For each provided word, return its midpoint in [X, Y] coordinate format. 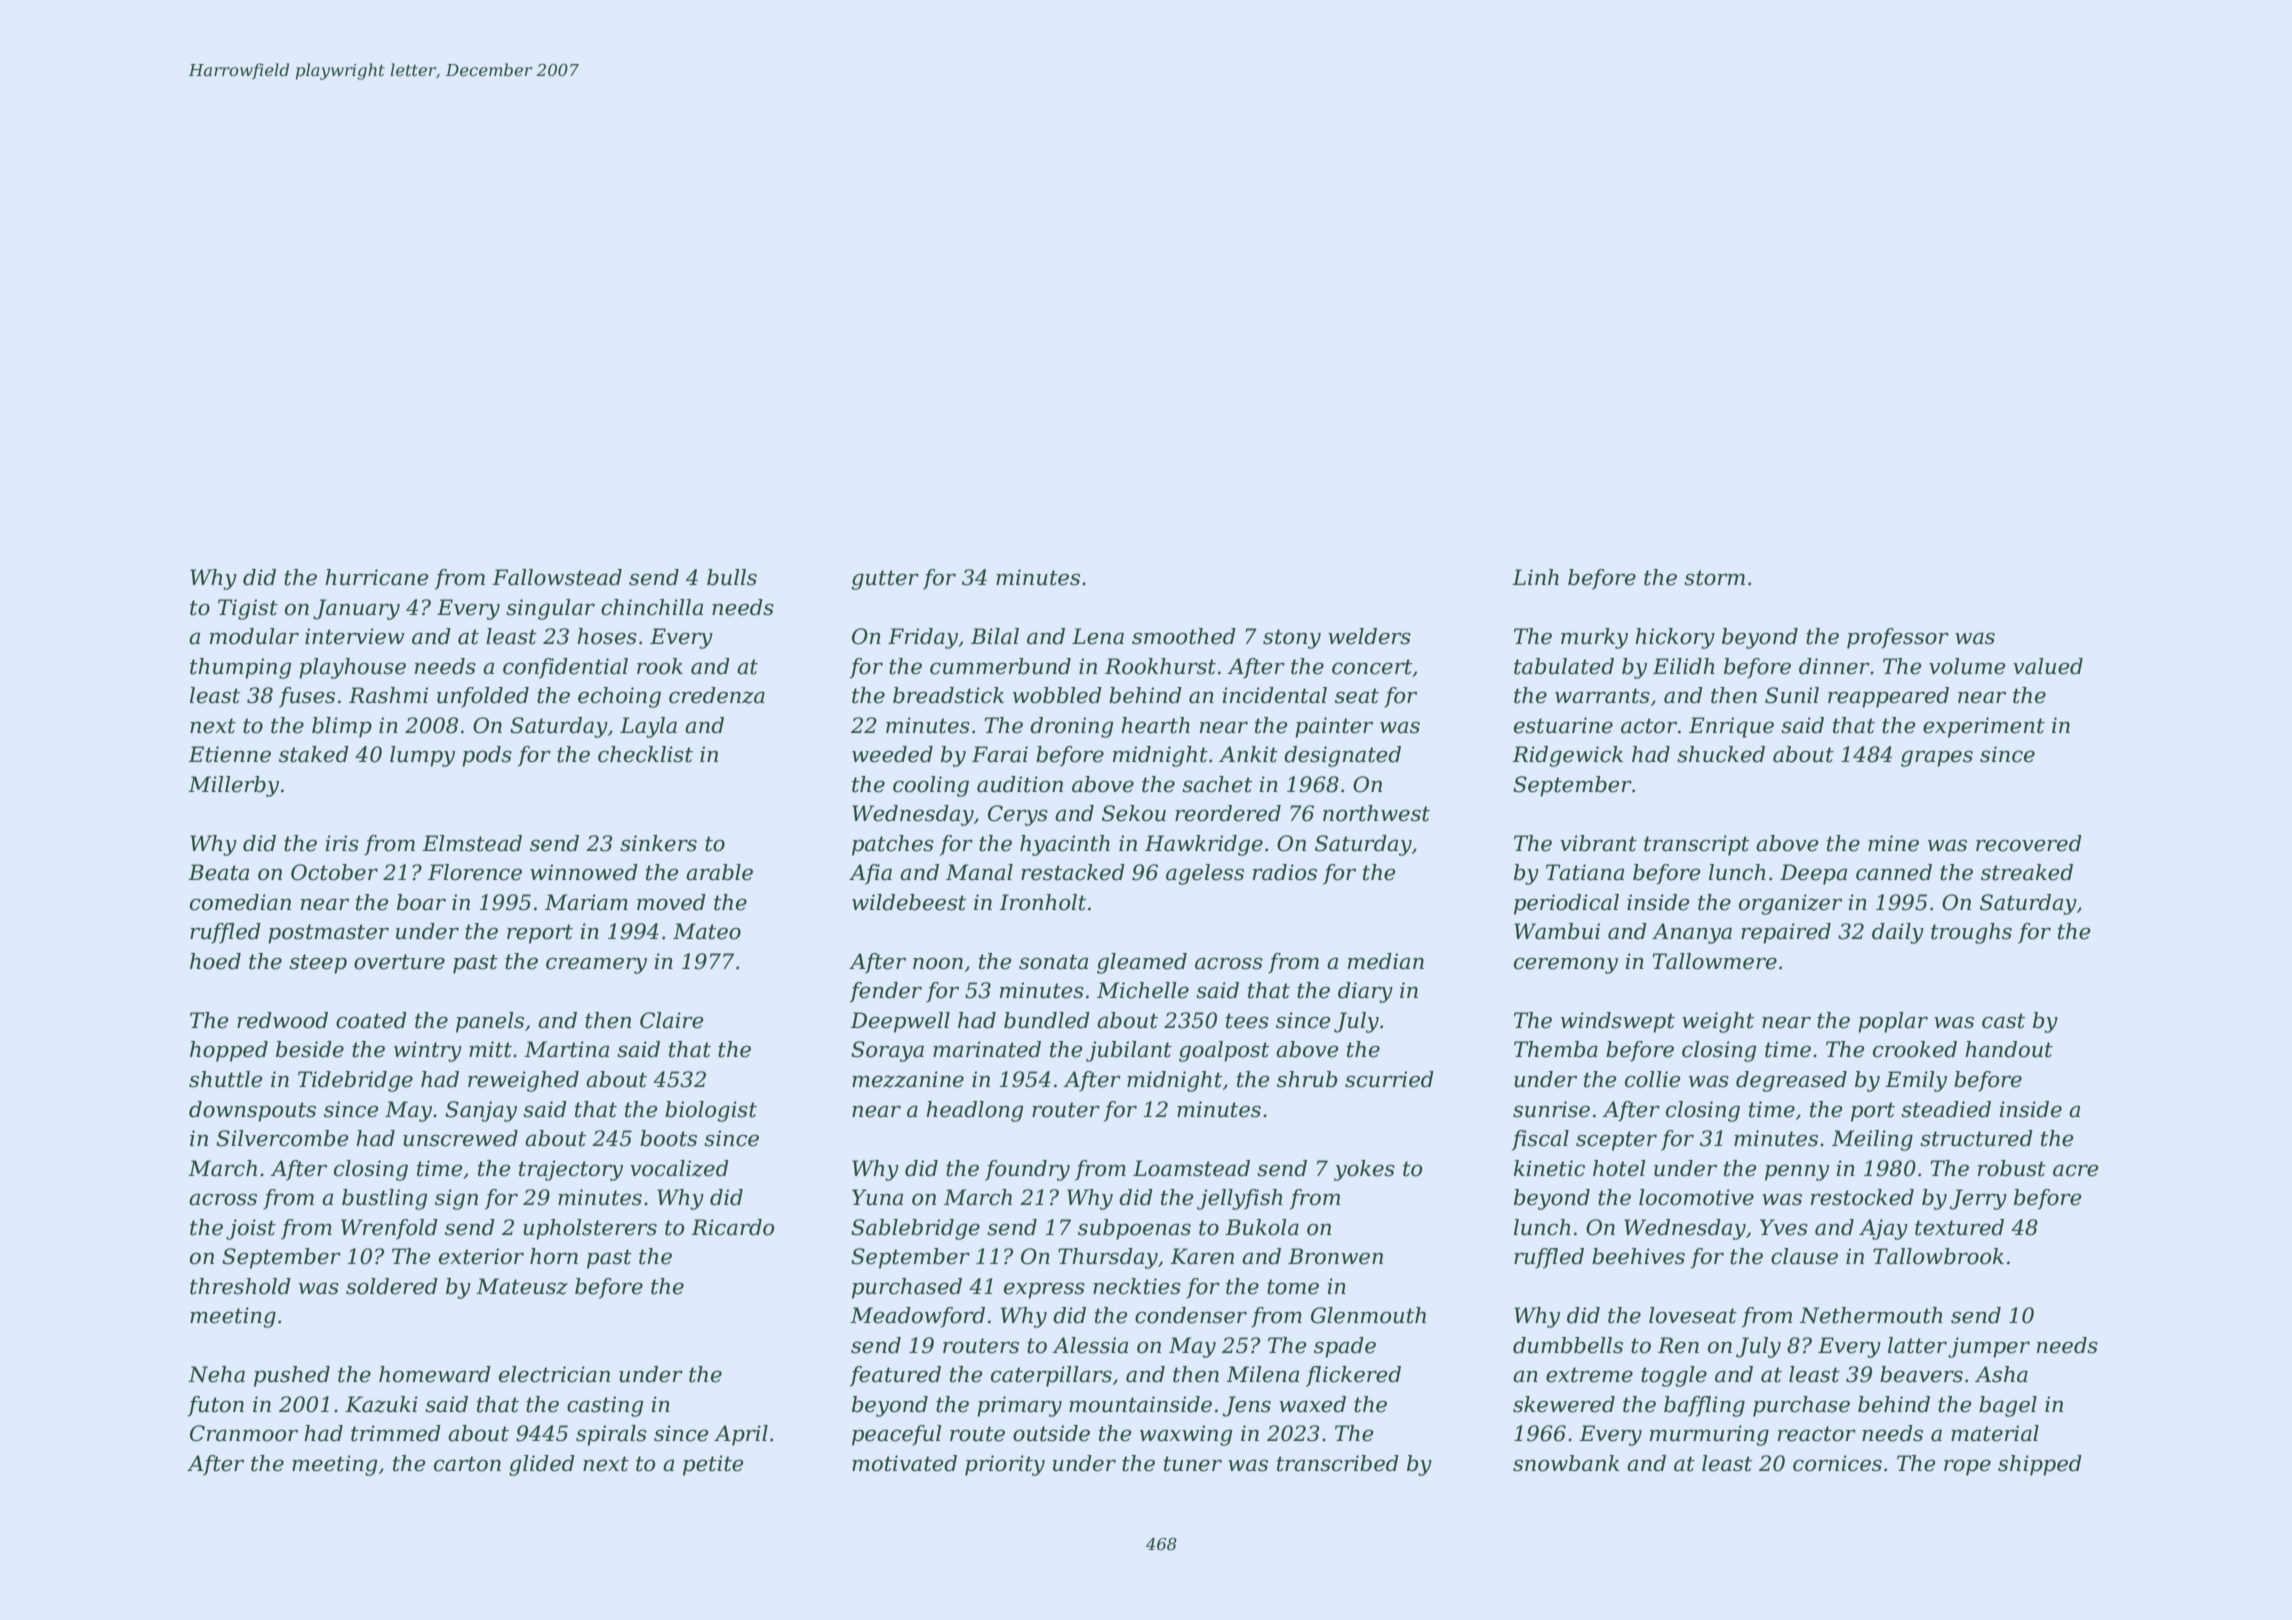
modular [254, 636]
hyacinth [1065, 845]
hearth [1155, 725]
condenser [1191, 1315]
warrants [1602, 696]
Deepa [1813, 874]
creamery [596, 965]
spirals [611, 1435]
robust [2012, 1168]
